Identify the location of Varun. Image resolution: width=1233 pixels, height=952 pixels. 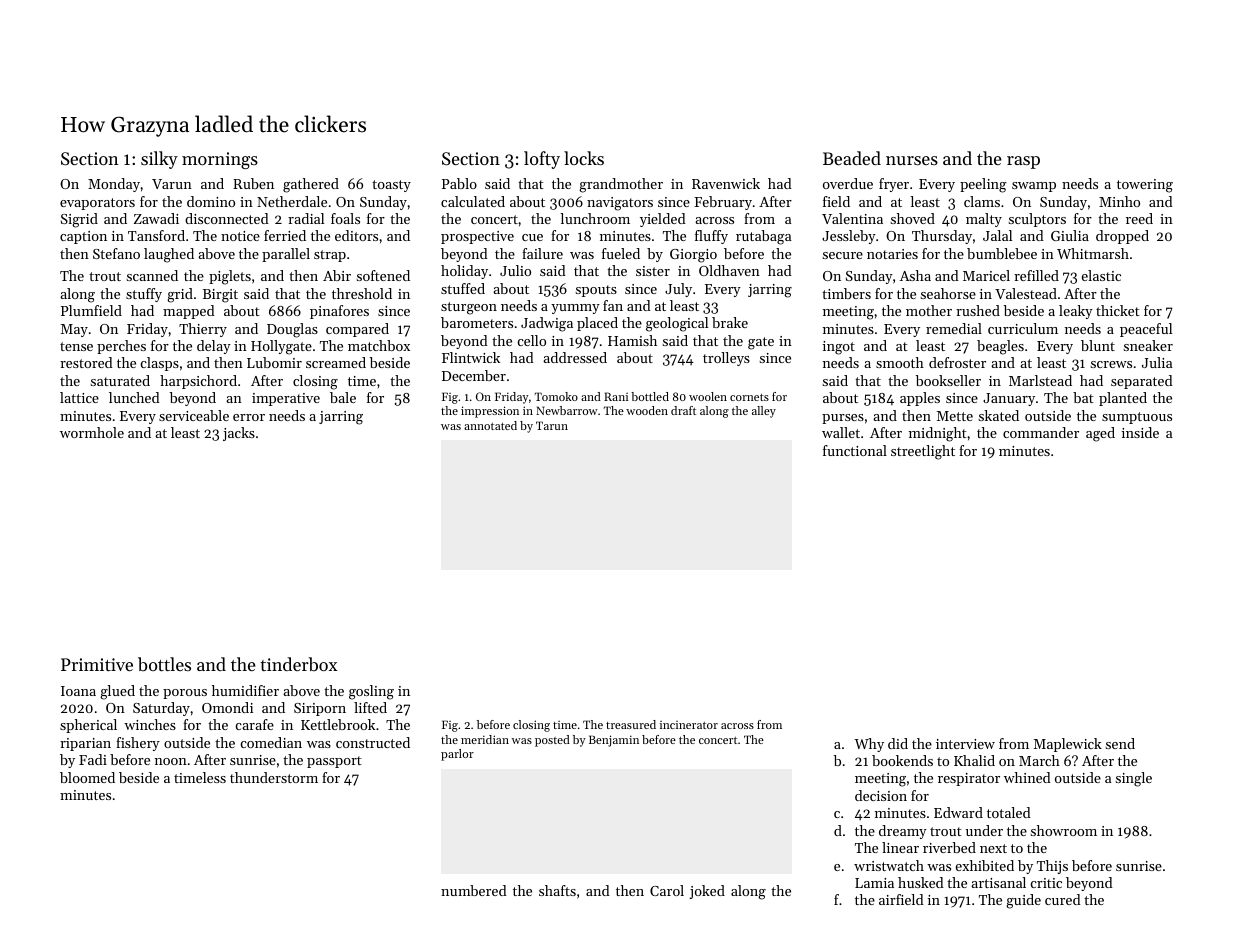
(172, 184).
